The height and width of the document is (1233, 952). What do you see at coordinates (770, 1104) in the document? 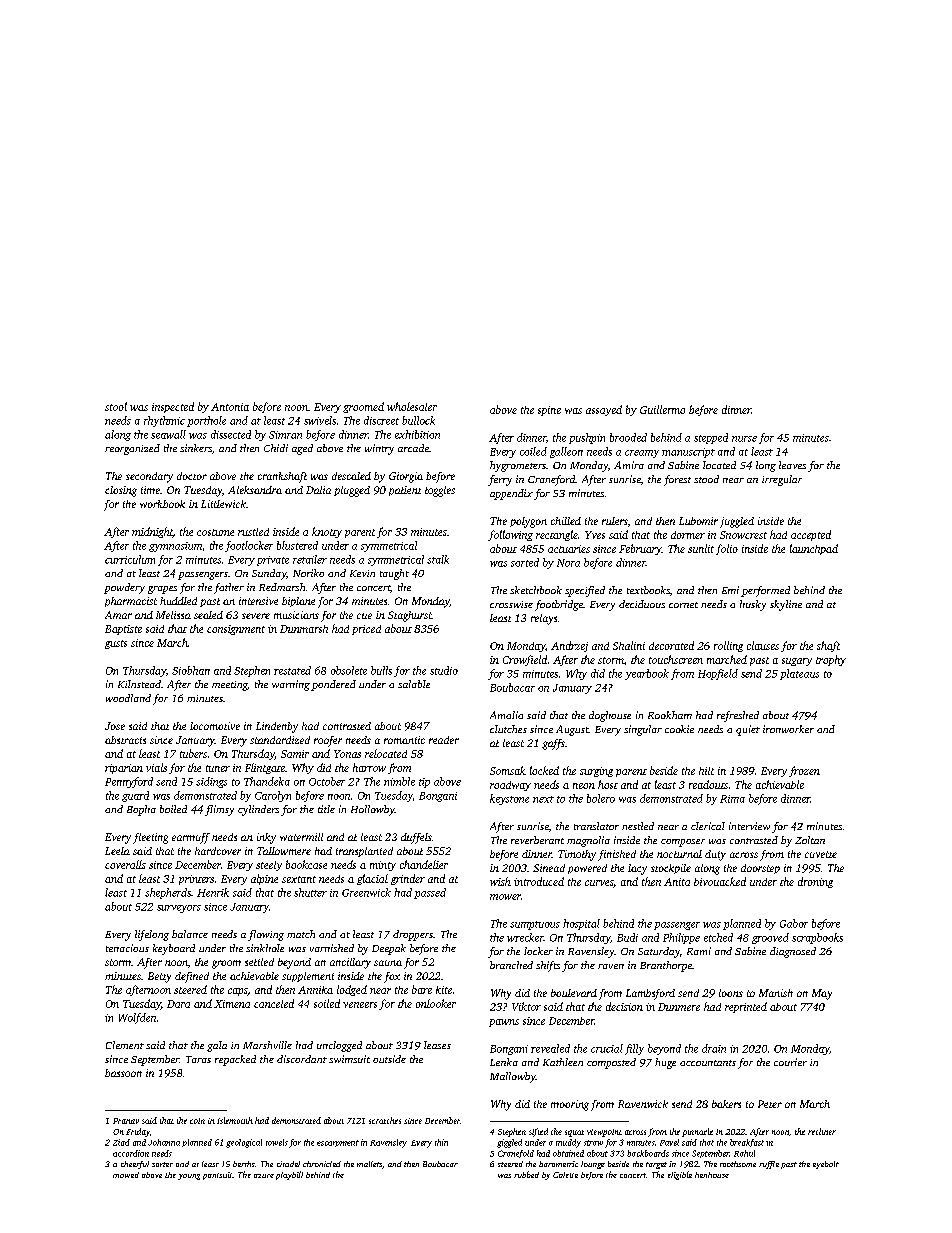
I see `Peter` at bounding box center [770, 1104].
